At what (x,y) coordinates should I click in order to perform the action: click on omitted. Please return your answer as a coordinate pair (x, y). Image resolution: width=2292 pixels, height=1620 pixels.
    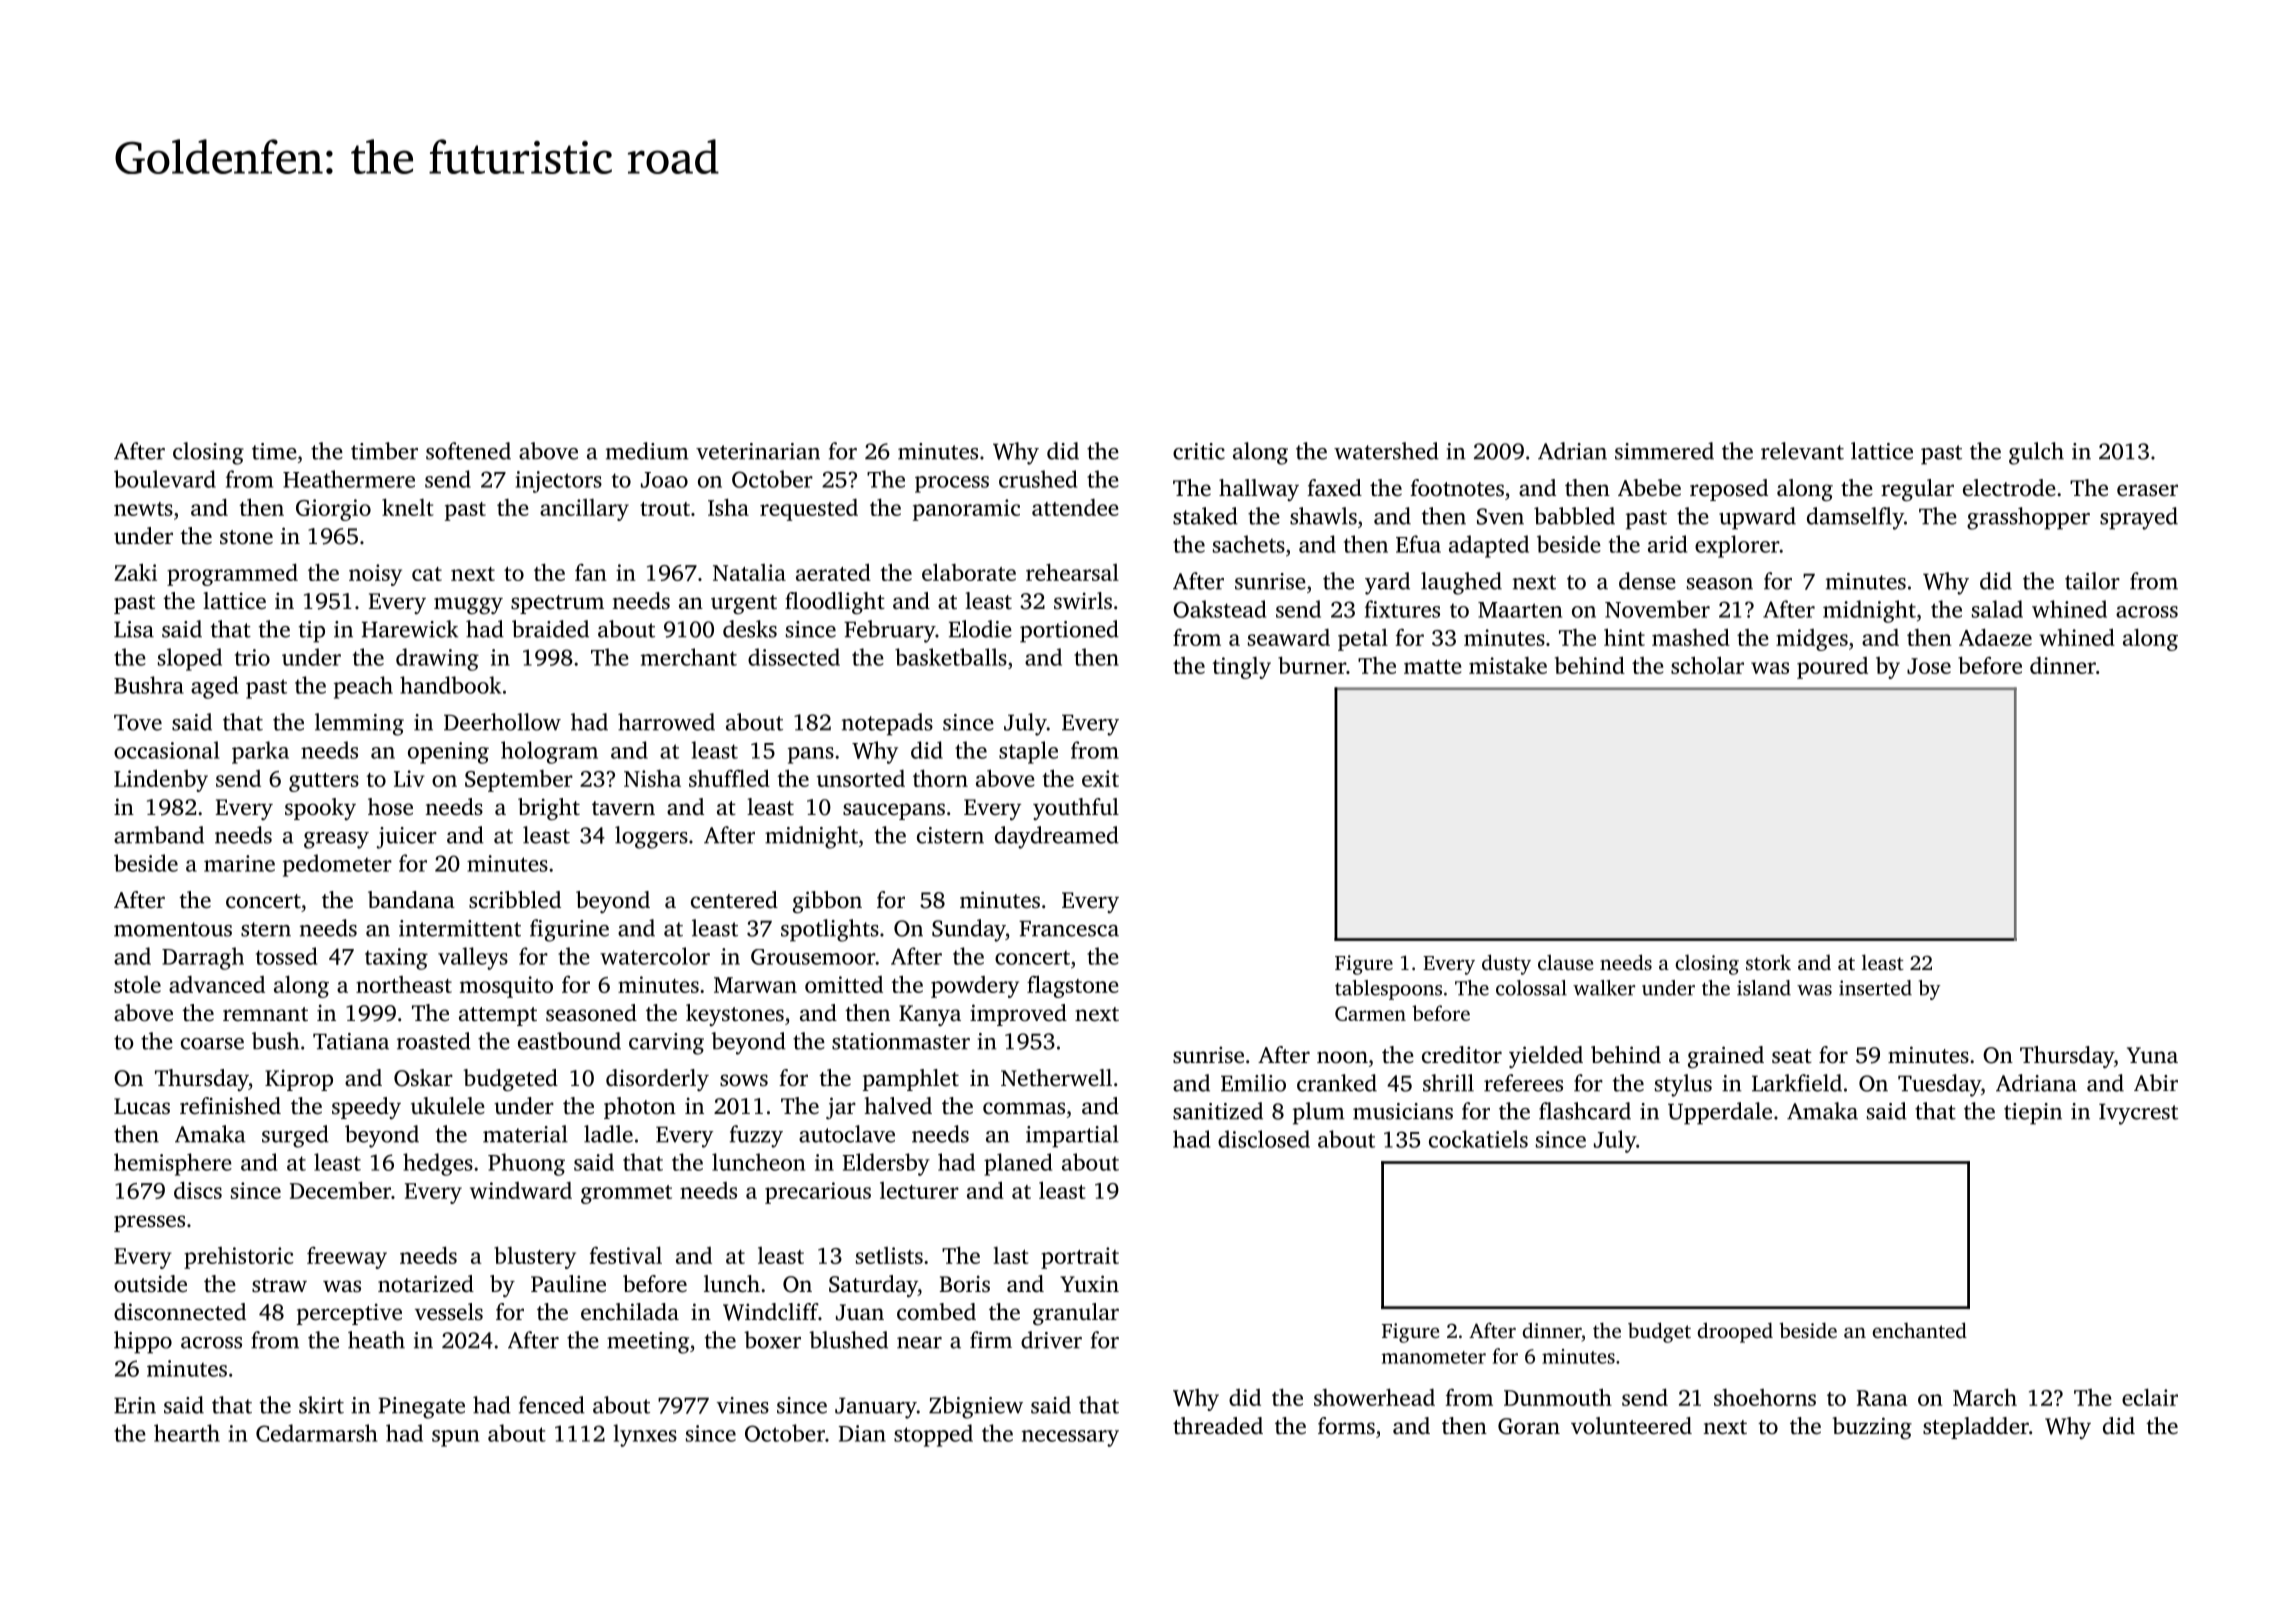
    Looking at the image, I should click on (844, 984).
